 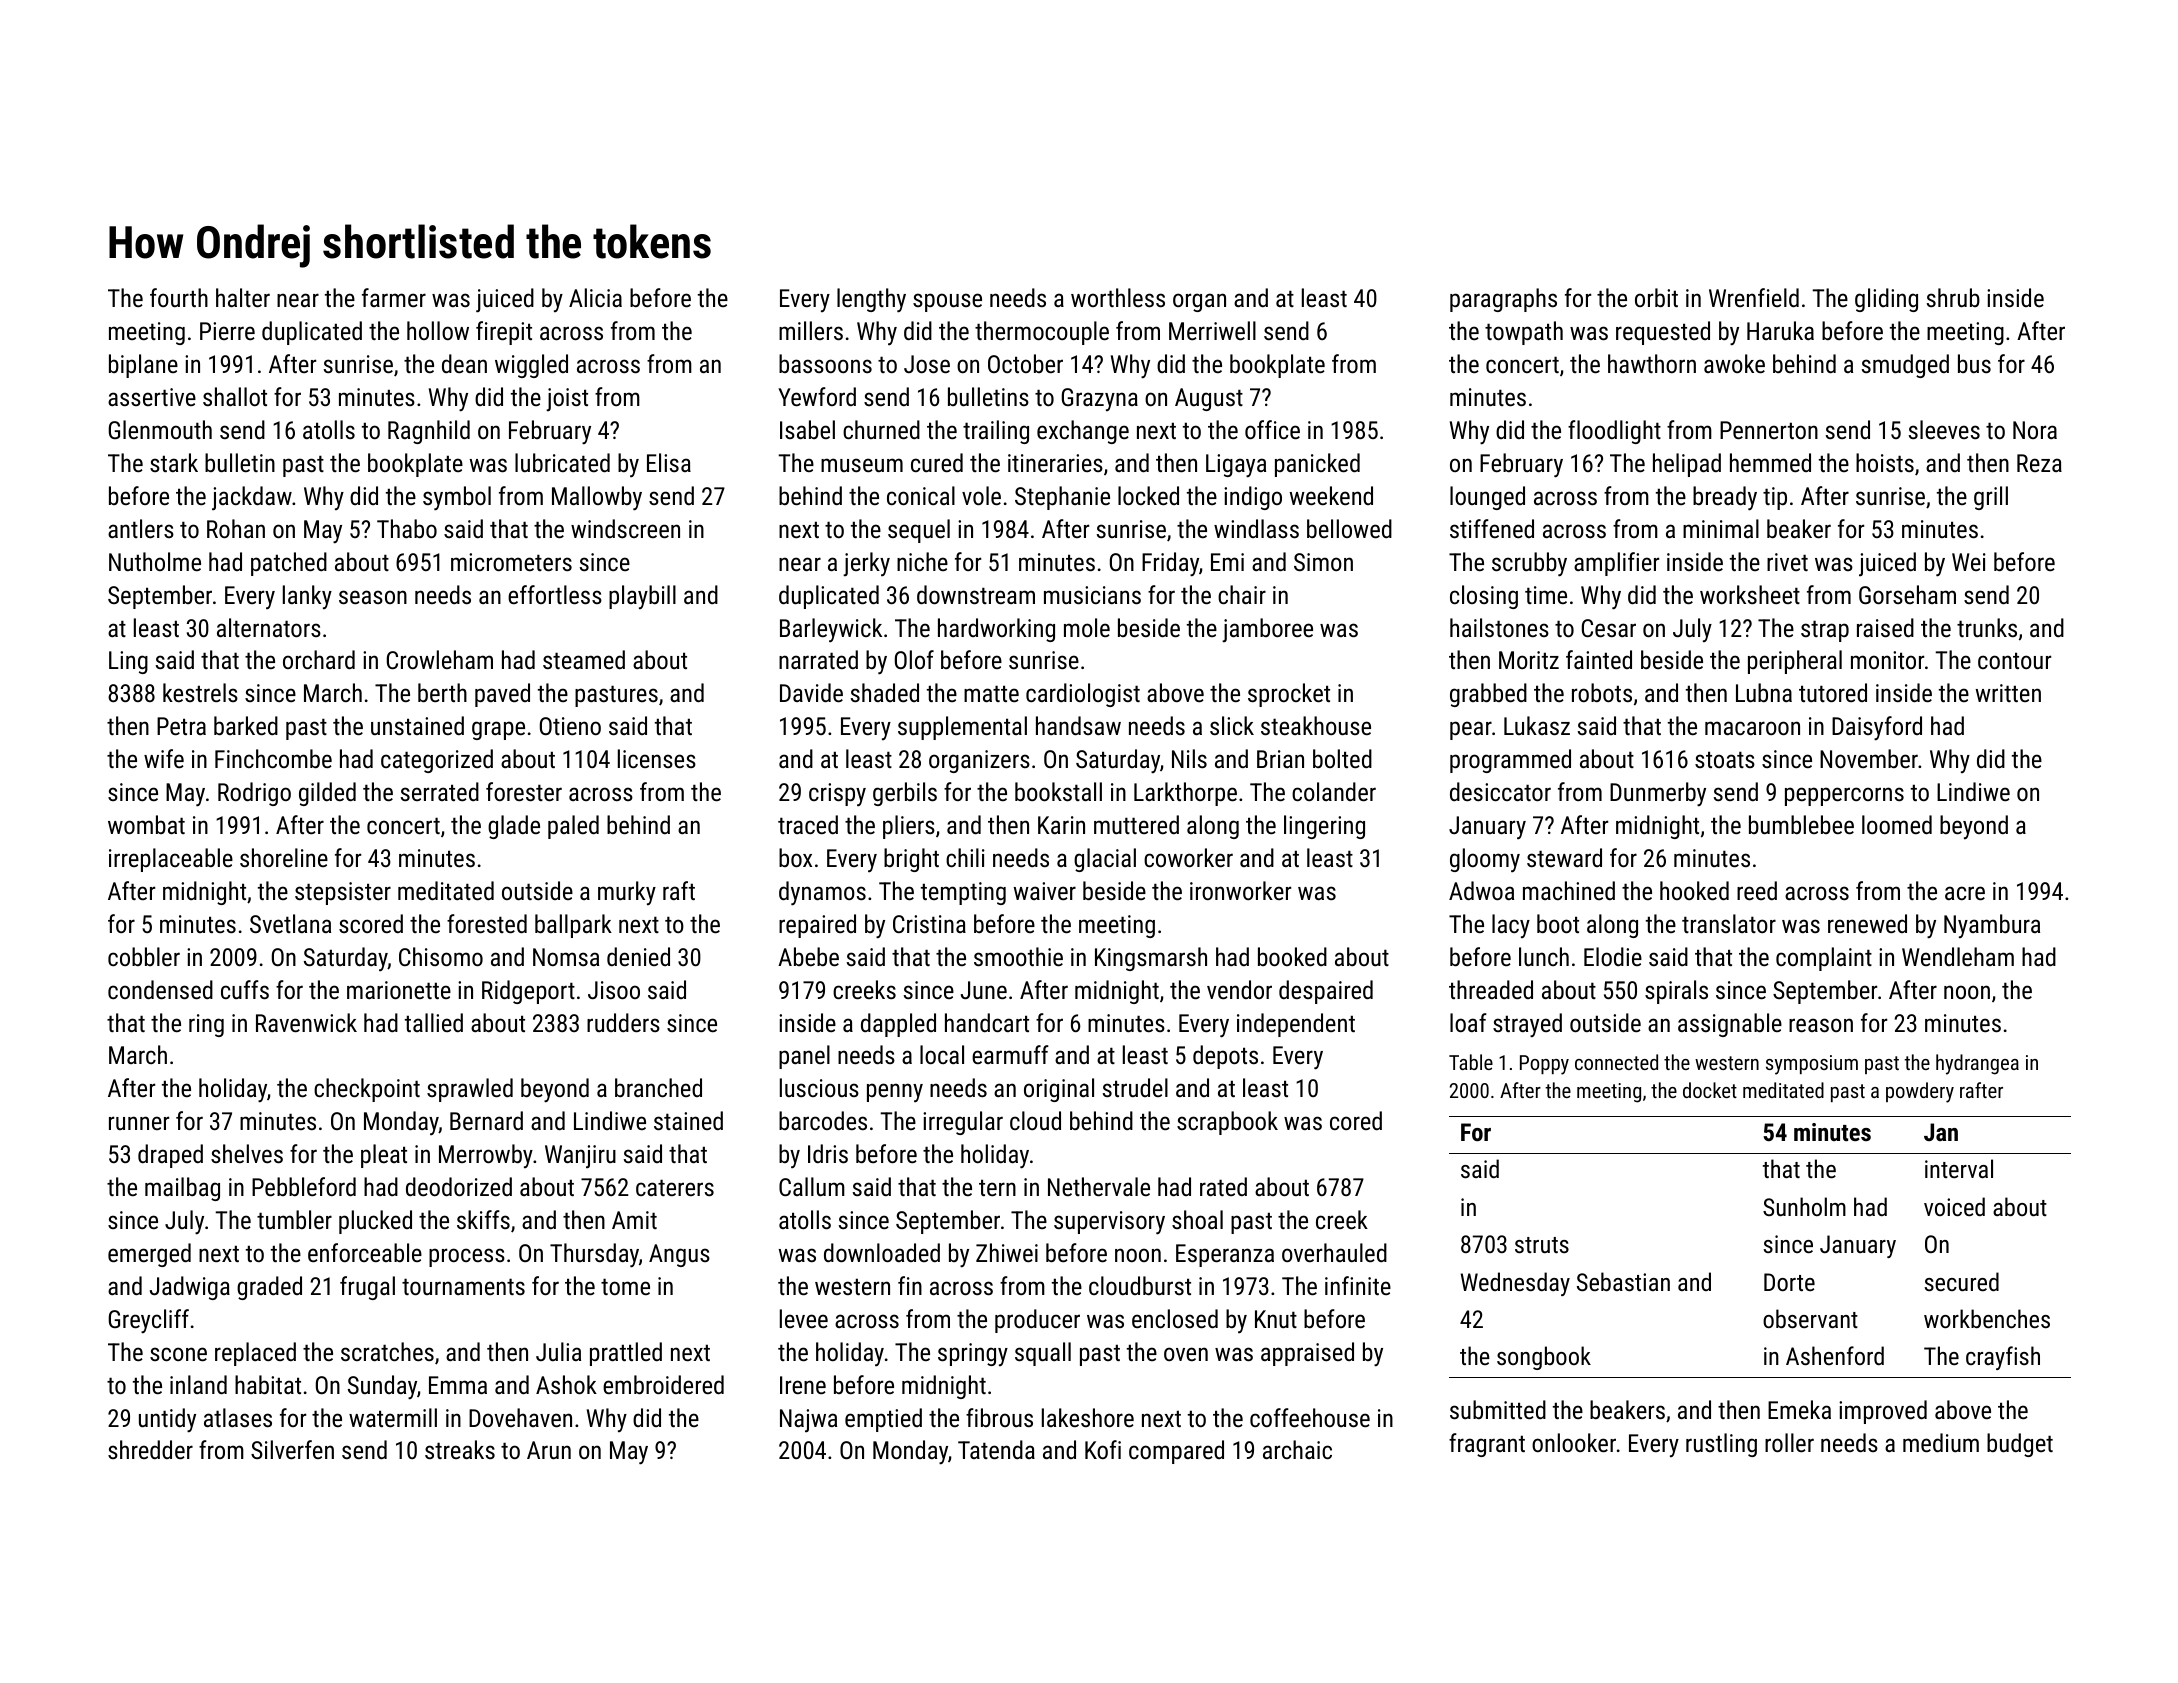 I want to click on sprawled, so click(x=470, y=1090).
